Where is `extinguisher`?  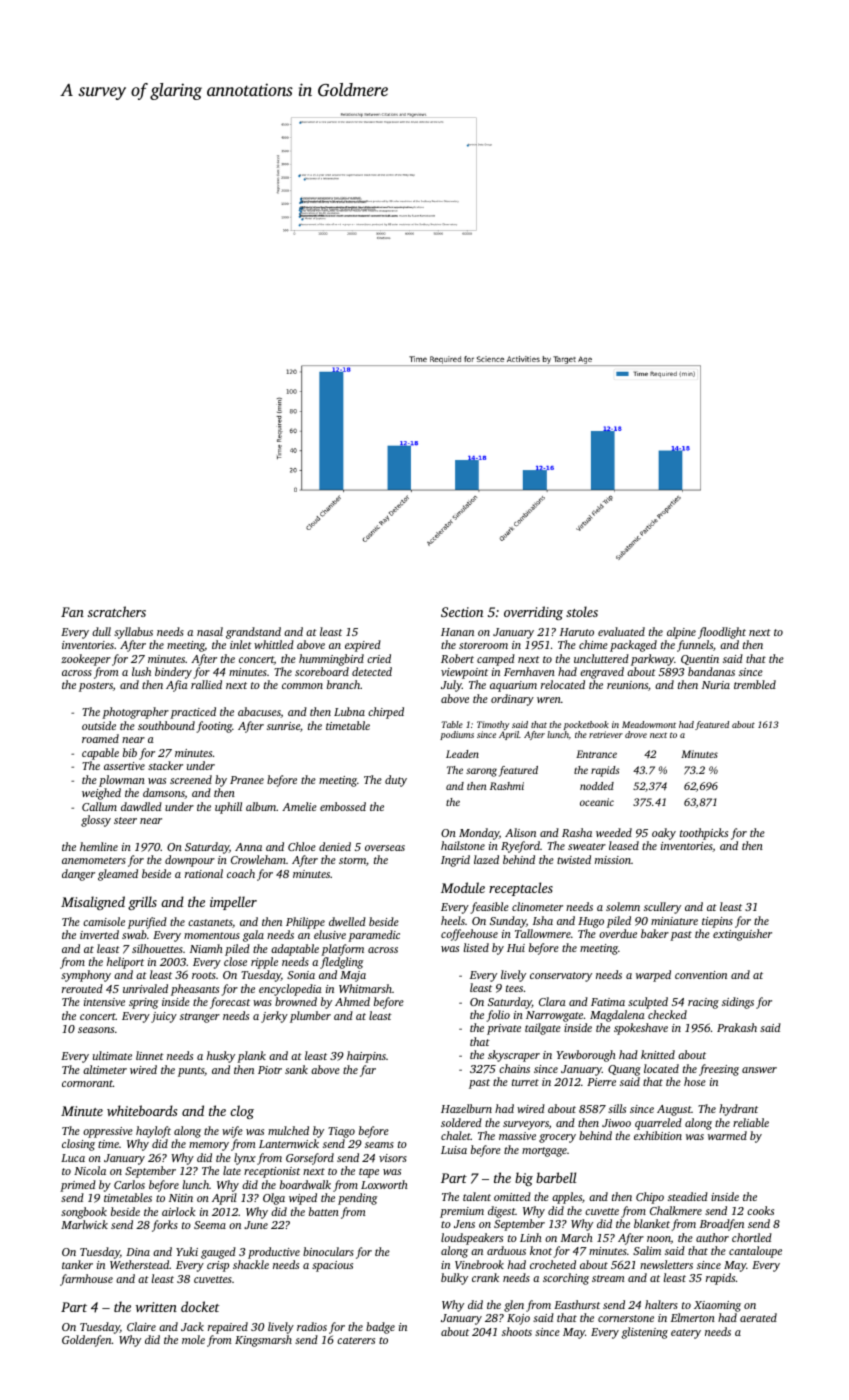 extinguisher is located at coordinates (742, 935).
